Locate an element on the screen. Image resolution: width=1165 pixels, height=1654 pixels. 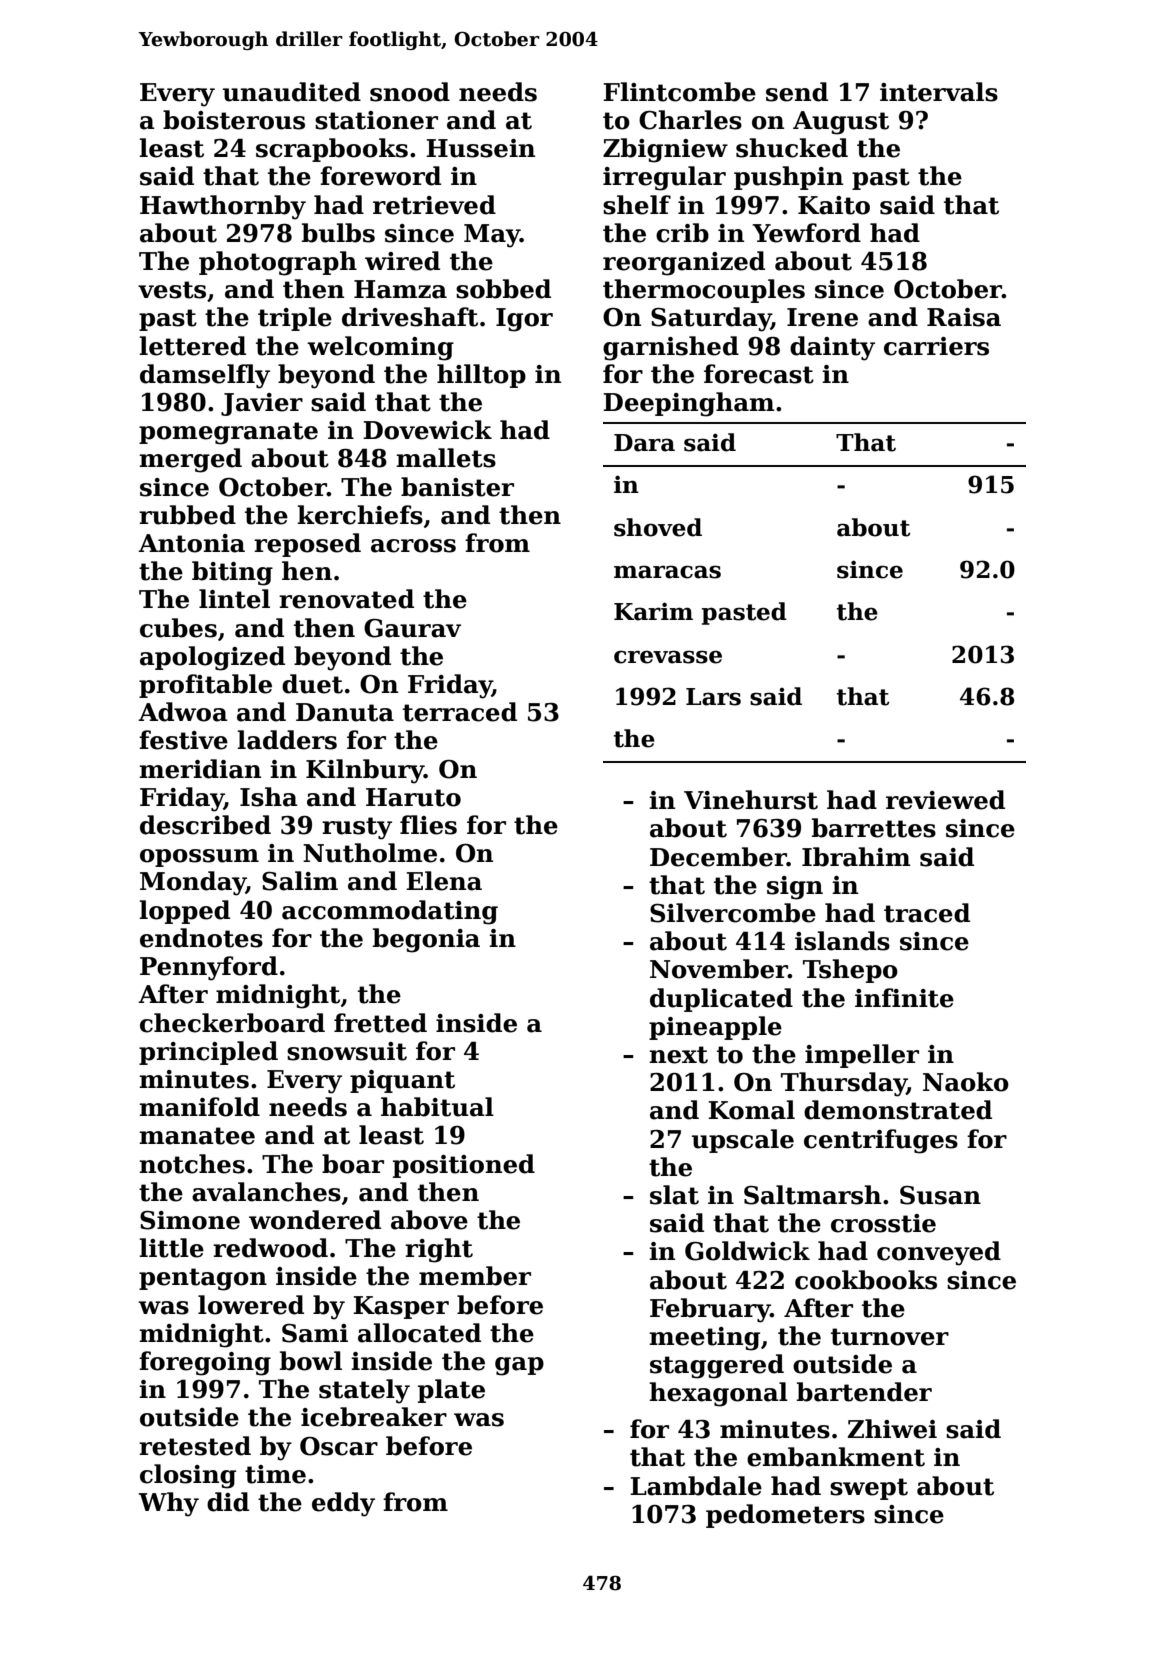
unaudited is located at coordinates (292, 92).
